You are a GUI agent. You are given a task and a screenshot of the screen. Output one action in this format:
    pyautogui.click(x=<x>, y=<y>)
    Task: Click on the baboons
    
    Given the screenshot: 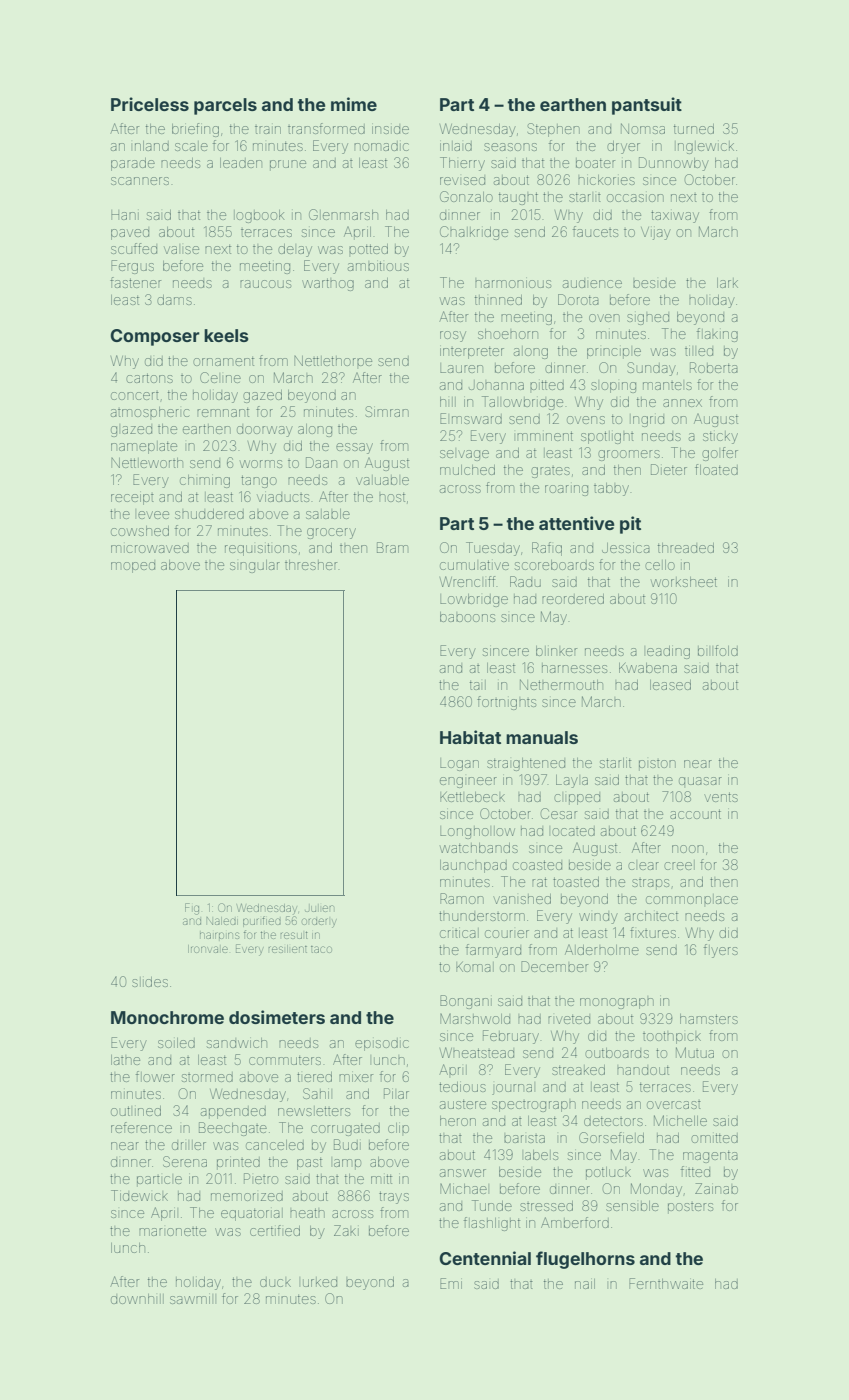 What is the action you would take?
    pyautogui.click(x=467, y=617)
